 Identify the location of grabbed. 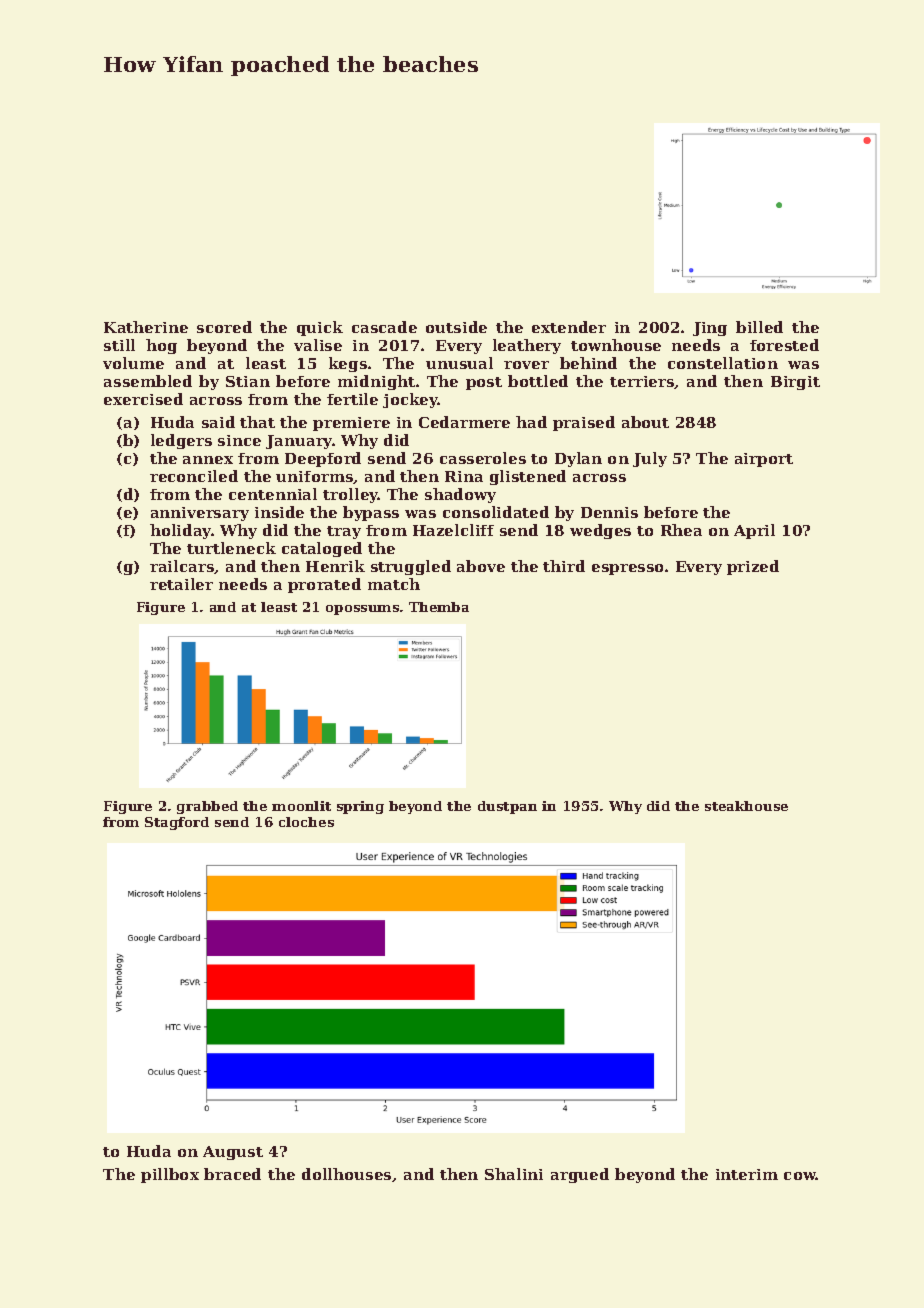
(207, 807).
